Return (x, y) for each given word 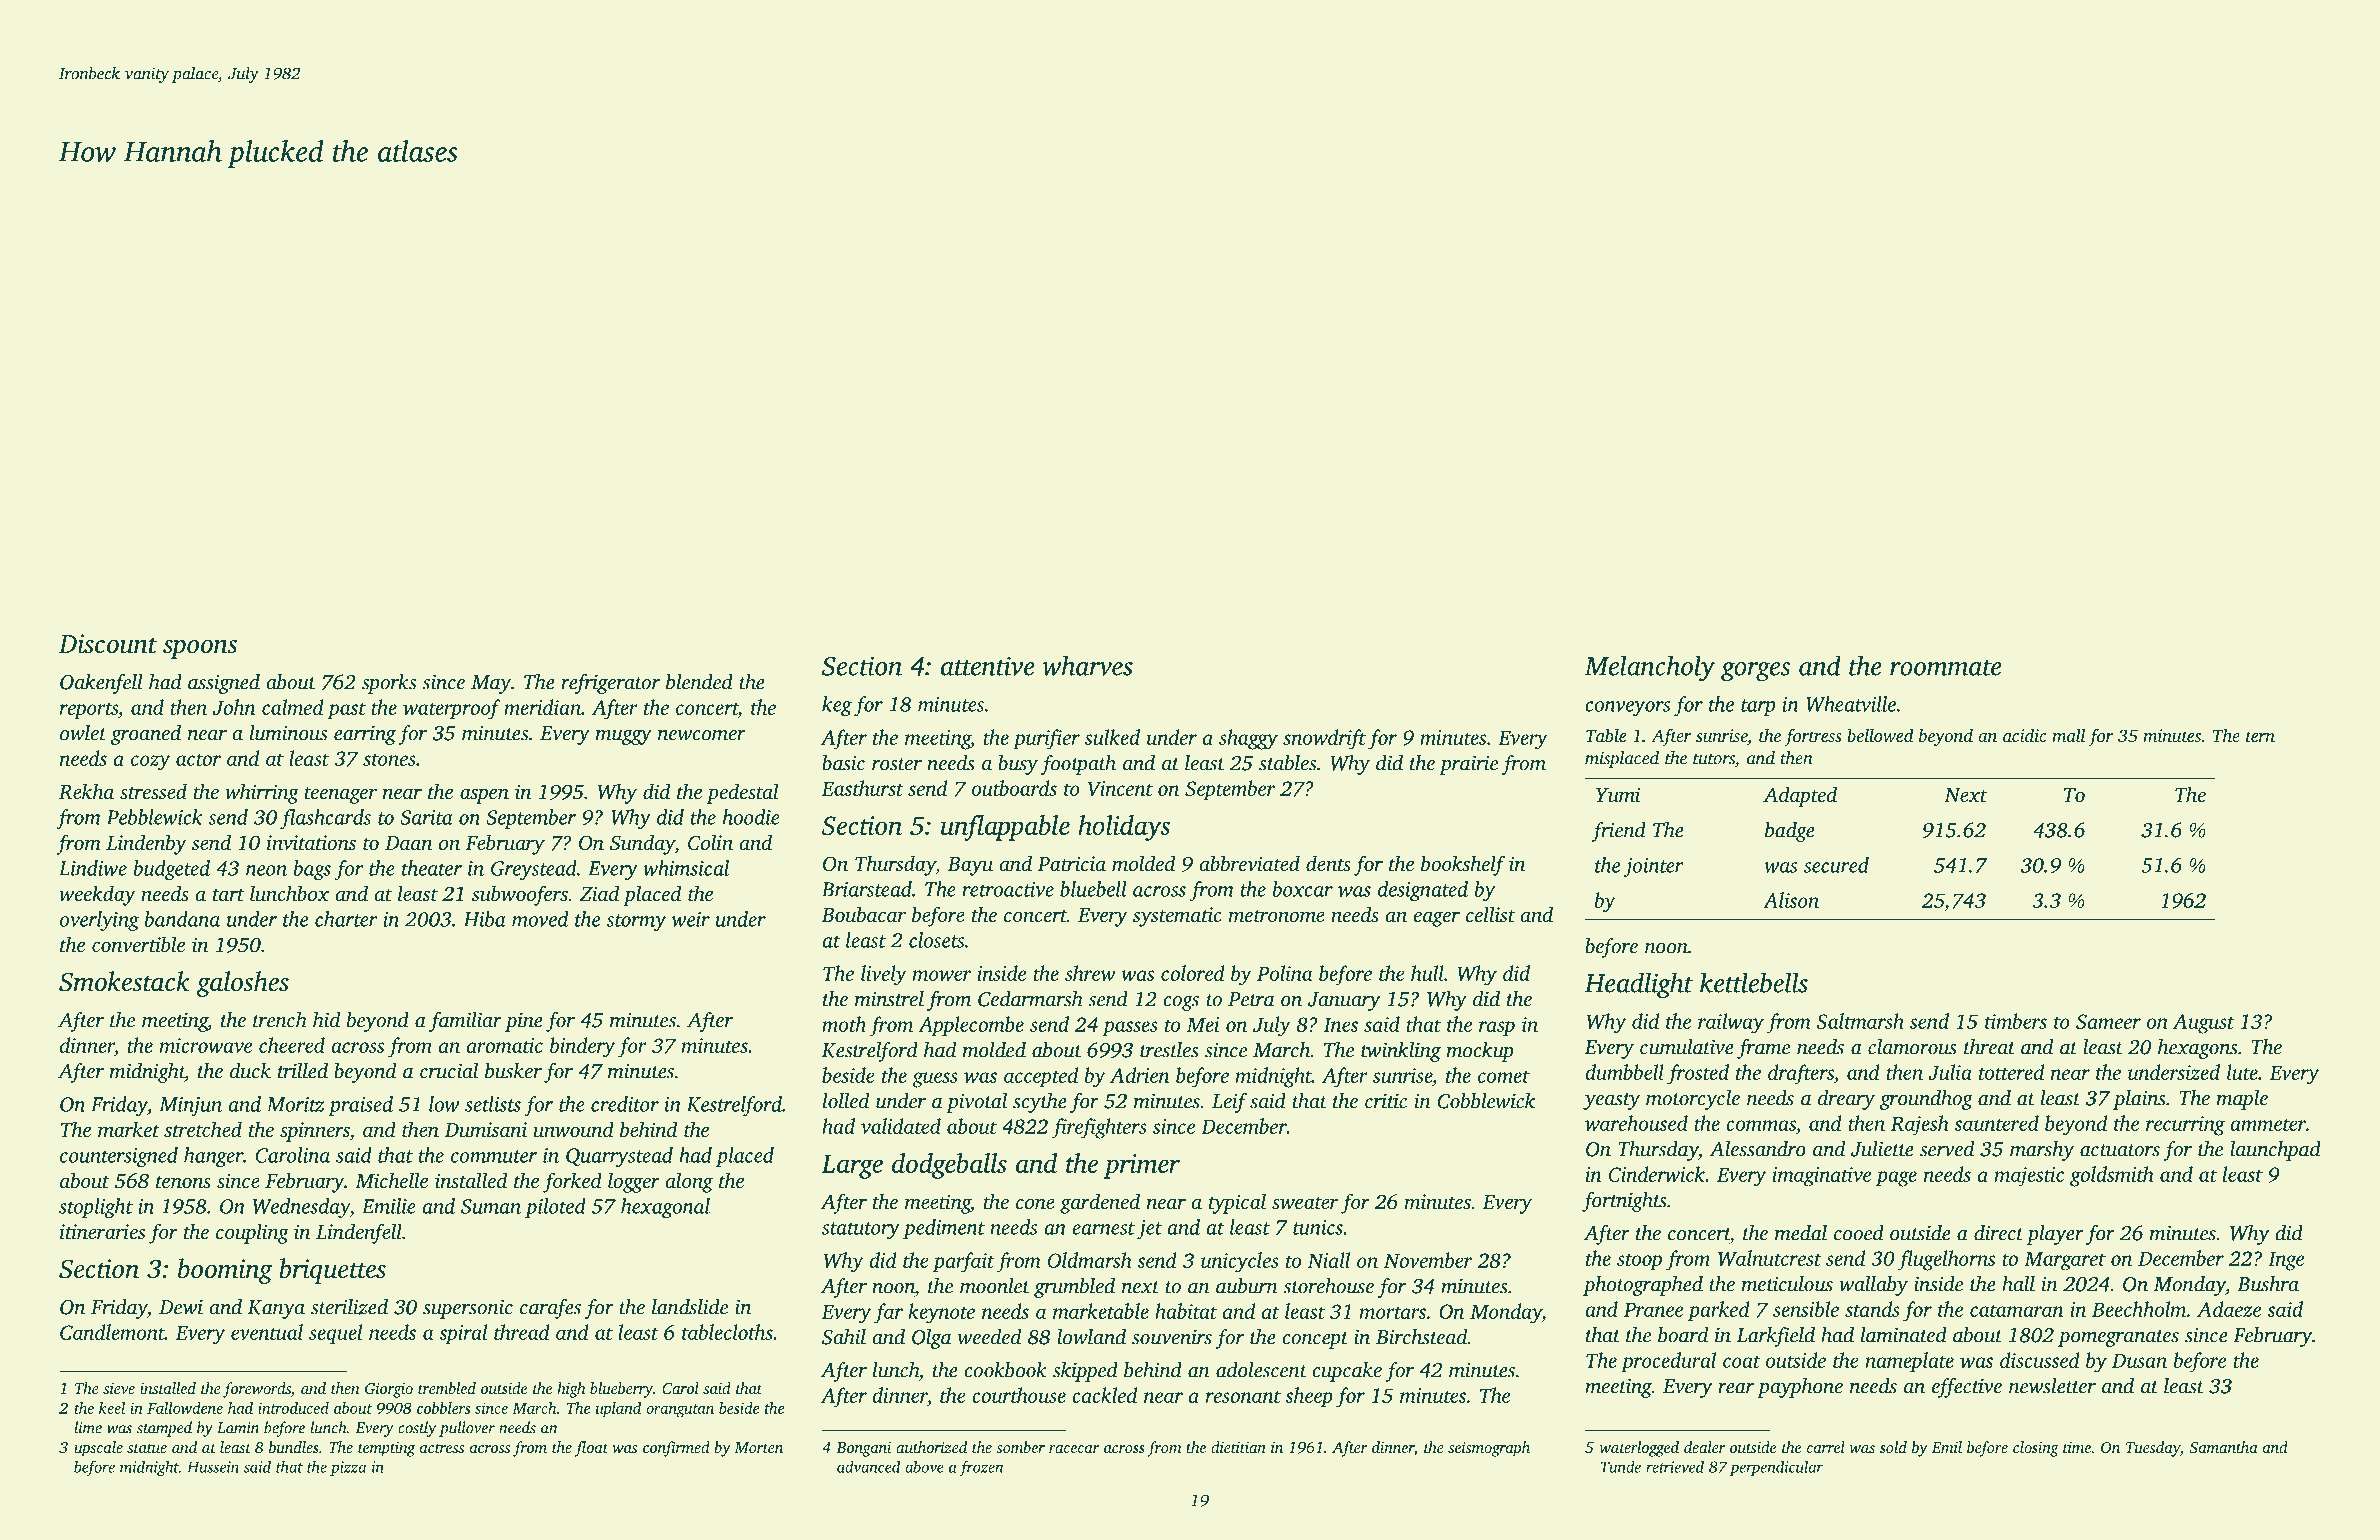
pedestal (743, 793)
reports (89, 711)
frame (1763, 1049)
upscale (98, 1449)
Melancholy (1649, 668)
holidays (1124, 828)
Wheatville (1851, 704)
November (1428, 1260)
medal (1801, 1233)
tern (2260, 736)
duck (250, 1071)
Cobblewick (1486, 1101)
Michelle (391, 1180)
